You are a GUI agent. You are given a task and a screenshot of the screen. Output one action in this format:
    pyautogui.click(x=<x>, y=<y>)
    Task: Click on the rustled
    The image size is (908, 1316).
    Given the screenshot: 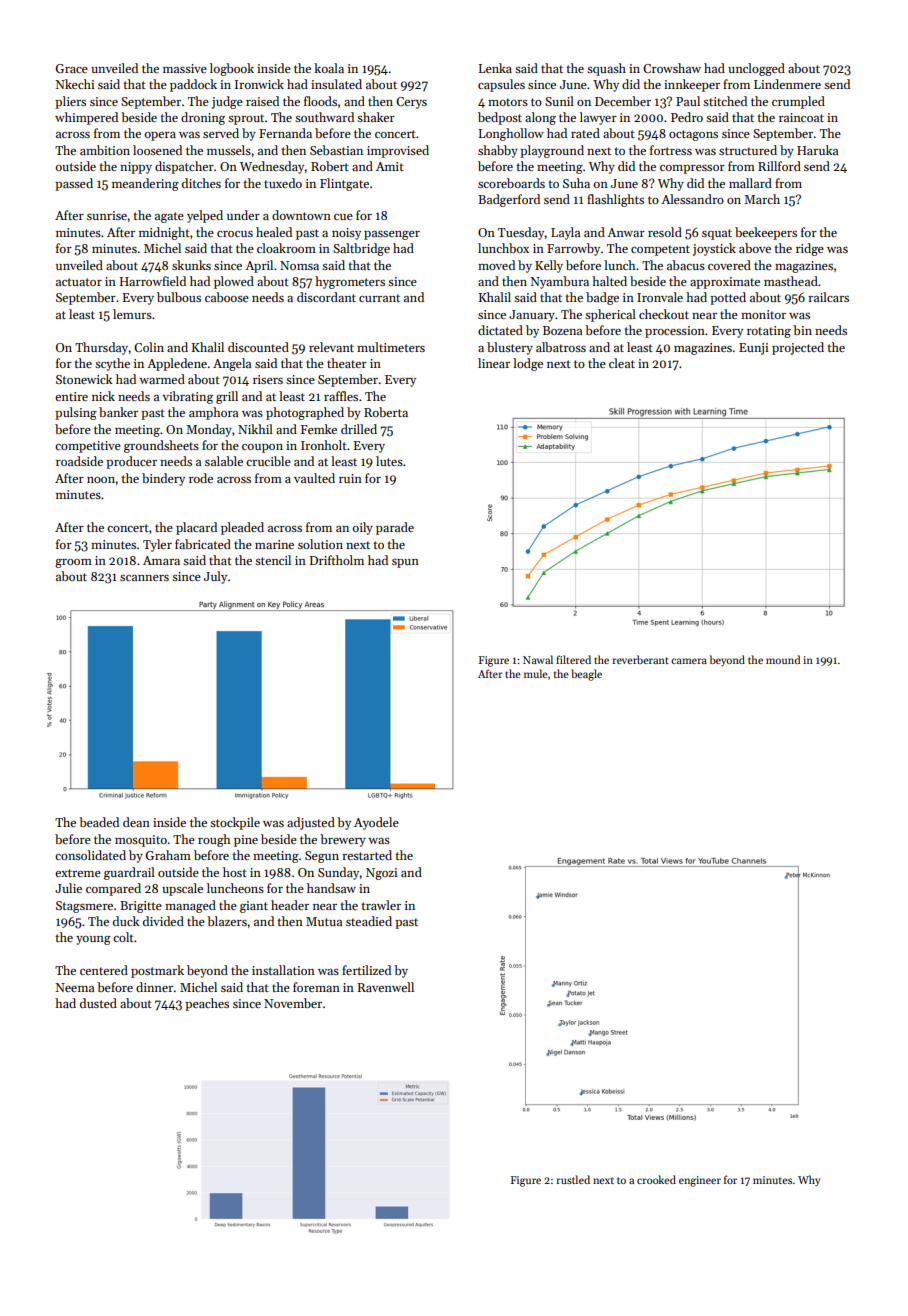 What is the action you would take?
    pyautogui.click(x=573, y=1179)
